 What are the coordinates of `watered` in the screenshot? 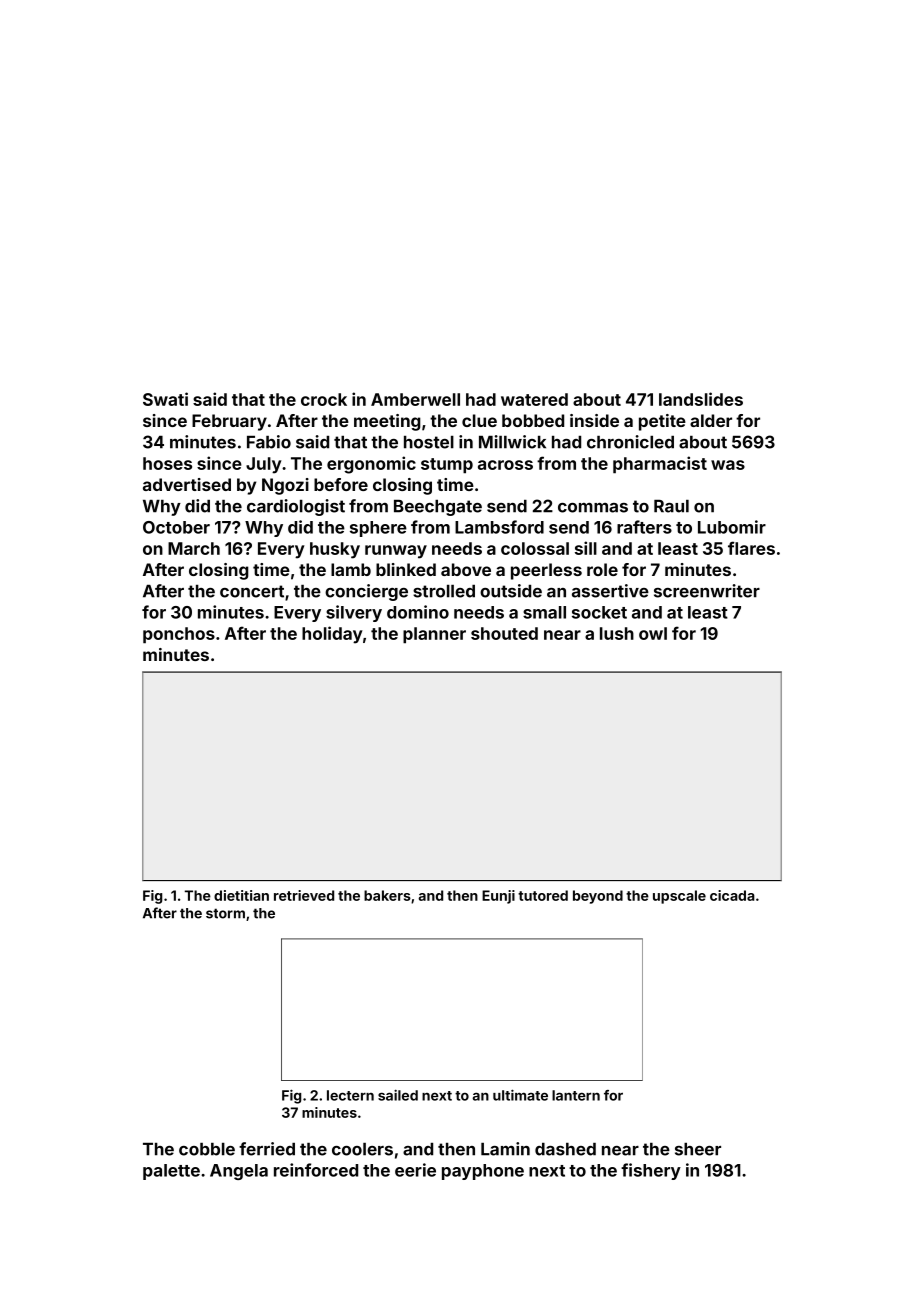 It's located at (534, 399).
